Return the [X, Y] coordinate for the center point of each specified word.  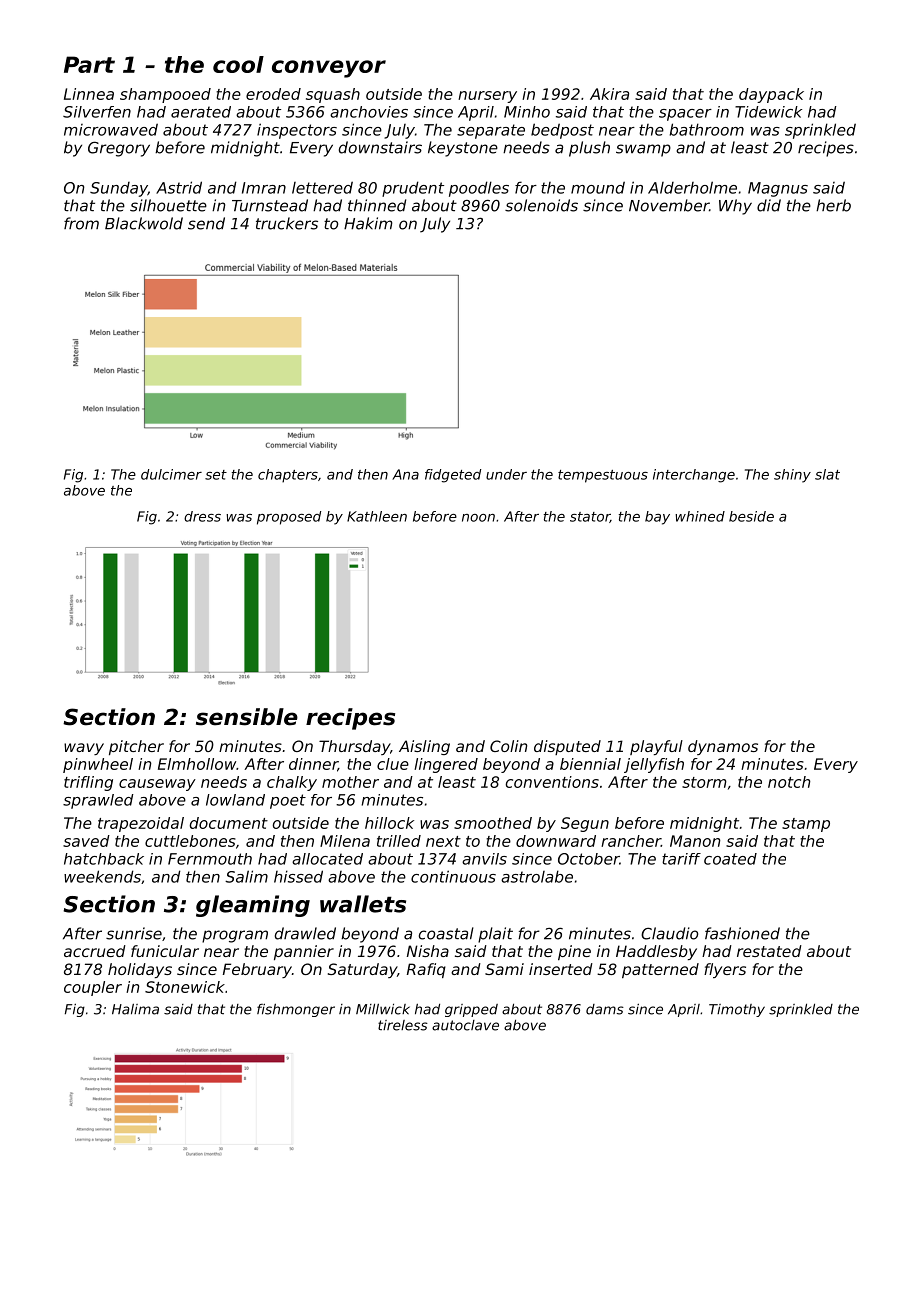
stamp [806, 825]
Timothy [737, 1010]
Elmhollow [197, 764]
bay [657, 518]
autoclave [465, 1025]
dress [202, 516]
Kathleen [377, 516]
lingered [446, 765]
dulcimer [171, 474]
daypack [771, 95]
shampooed [165, 95]
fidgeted [453, 476]
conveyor [329, 69]
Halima [135, 1009]
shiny [792, 476]
